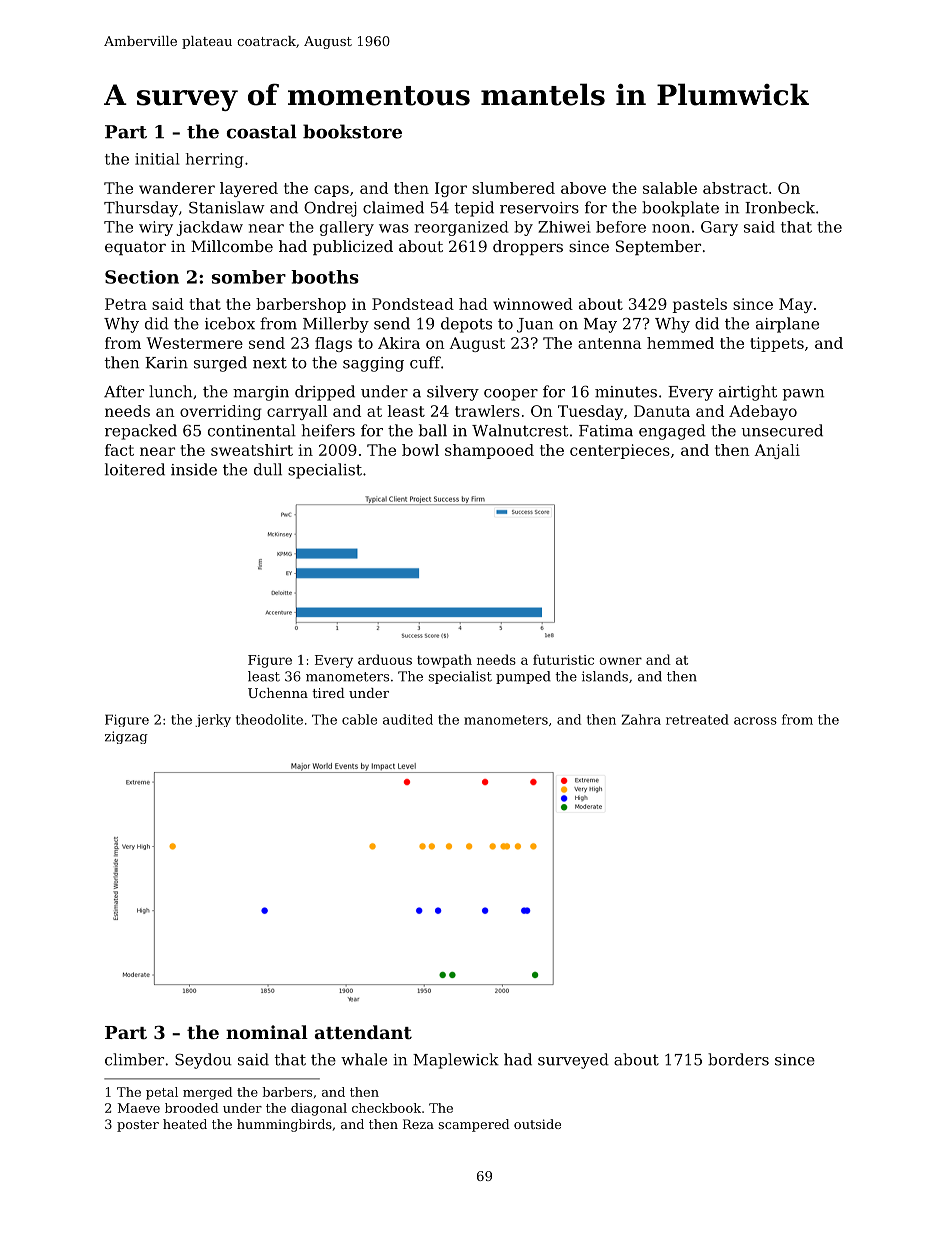 The image size is (952, 1233). Describe the element at coordinates (185, 1124) in the screenshot. I see `heated` at that location.
